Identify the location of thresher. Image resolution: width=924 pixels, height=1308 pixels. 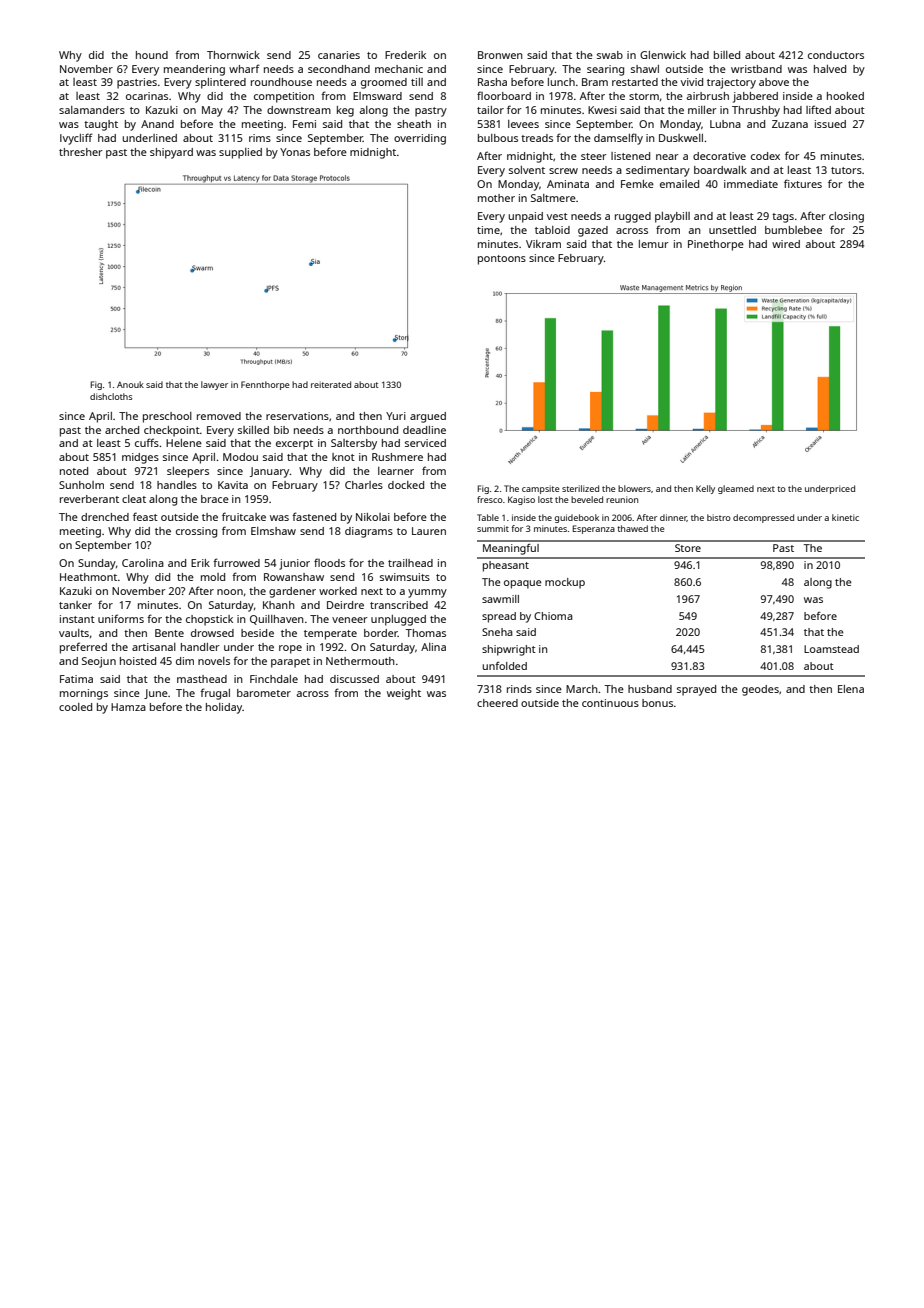
(81, 152).
